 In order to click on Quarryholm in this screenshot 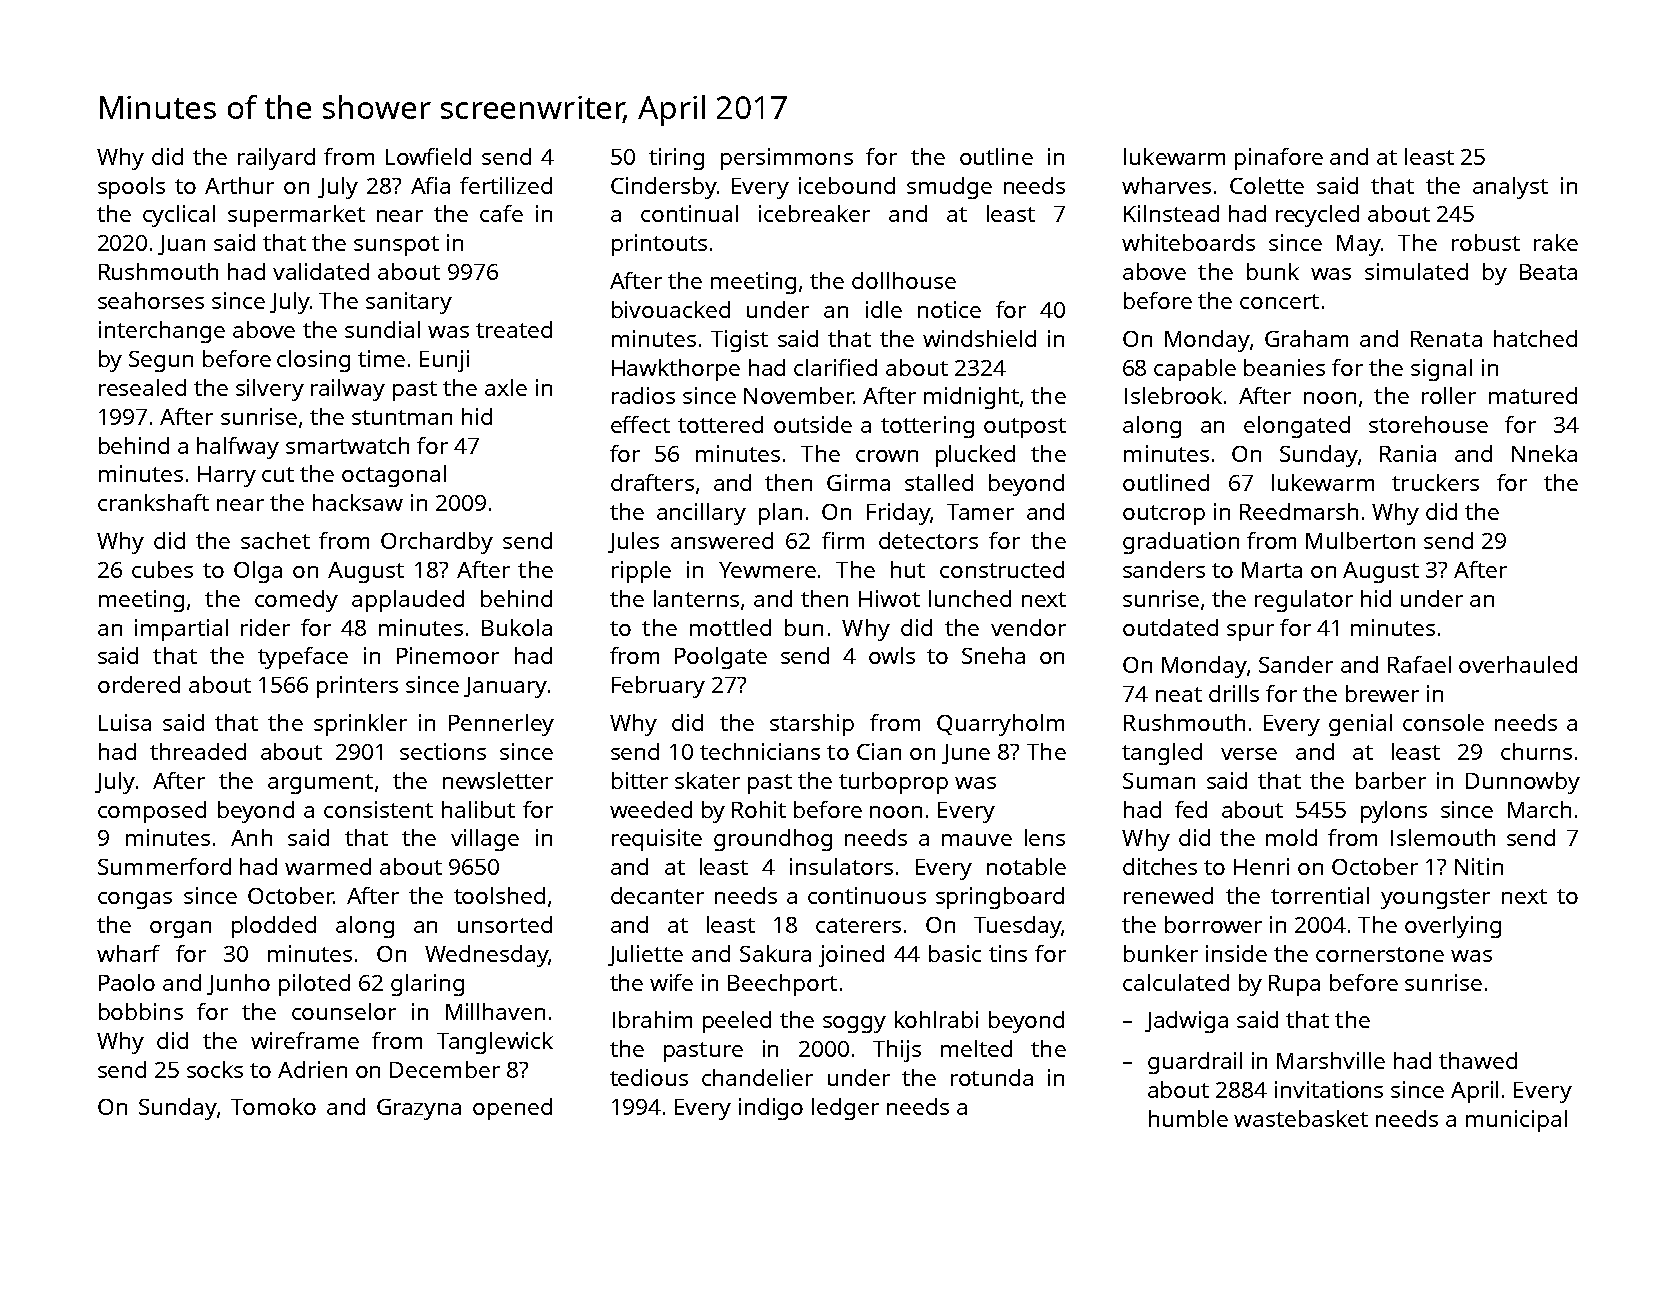, I will do `click(1000, 725)`.
